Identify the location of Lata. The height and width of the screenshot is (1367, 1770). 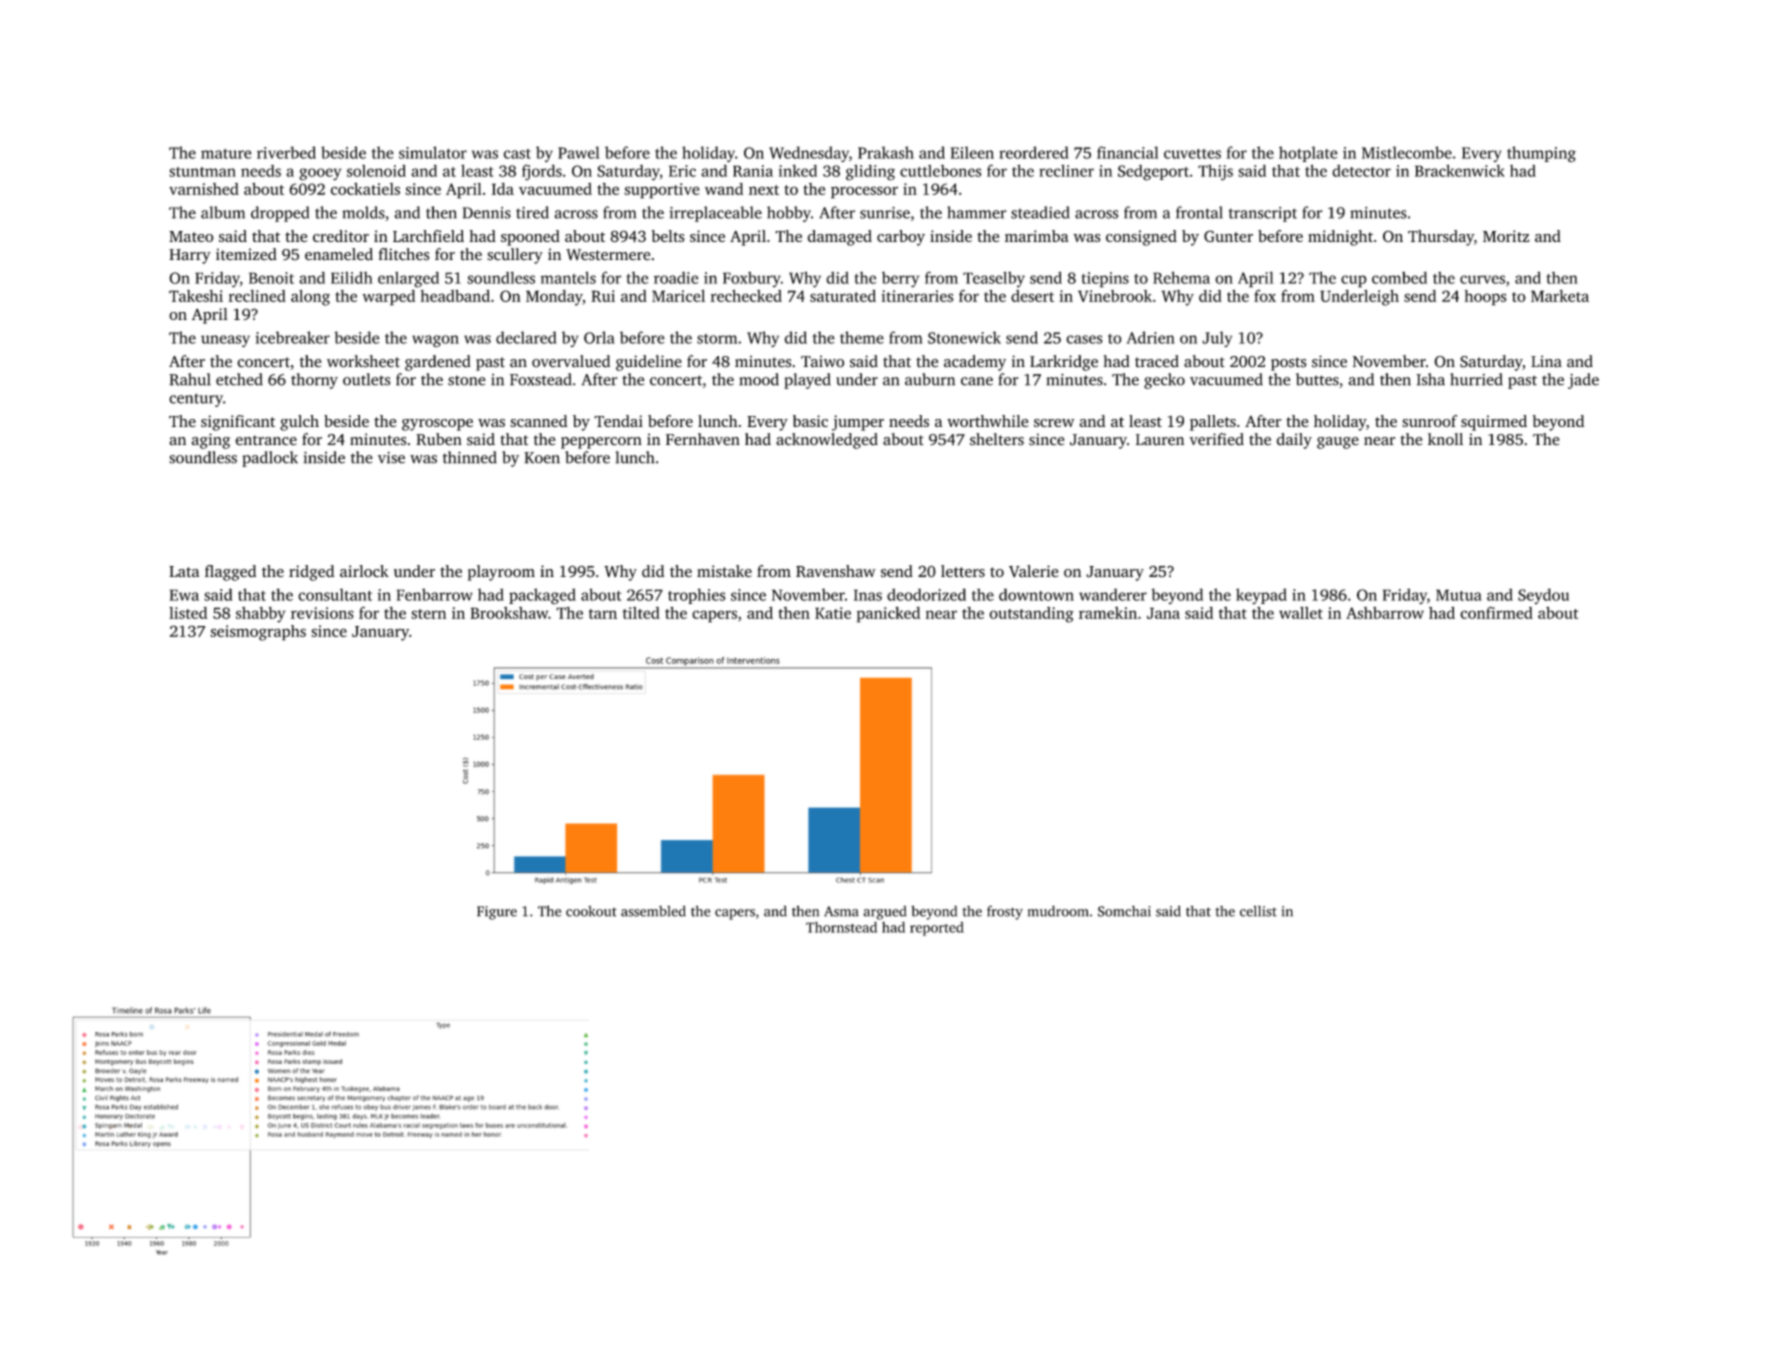
(184, 571).
